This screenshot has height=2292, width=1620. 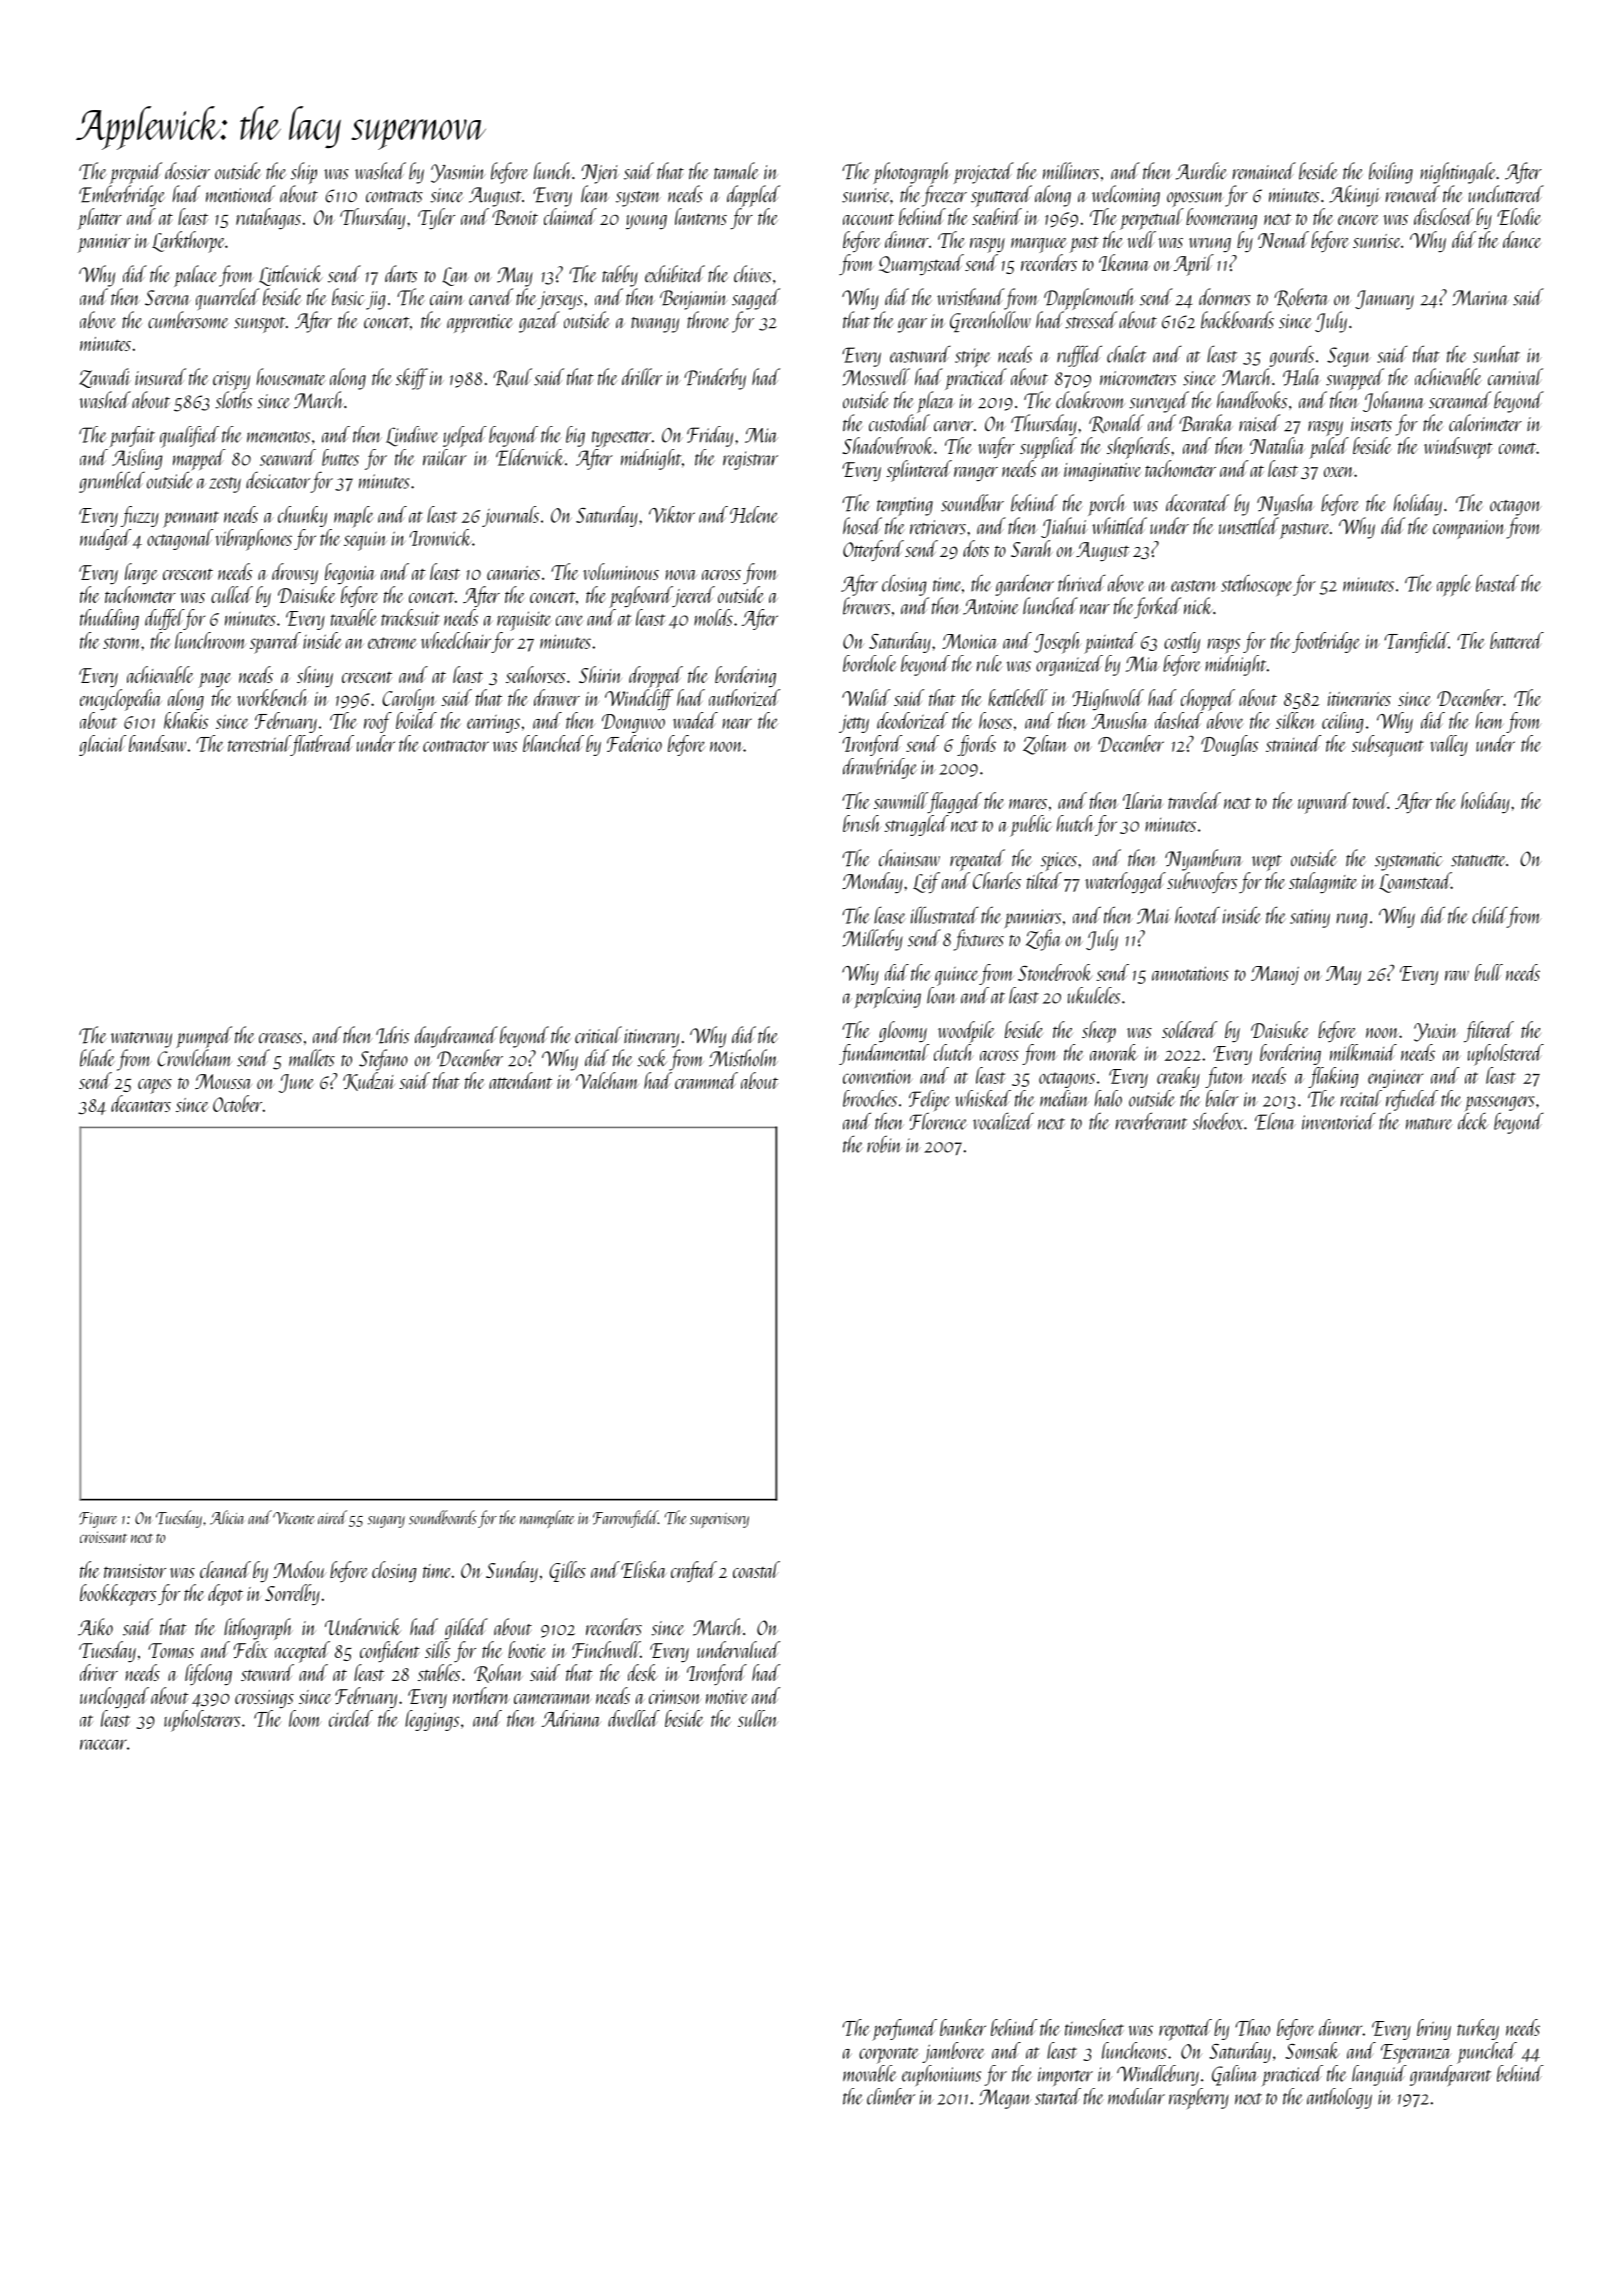 I want to click on basted, so click(x=1497, y=583).
